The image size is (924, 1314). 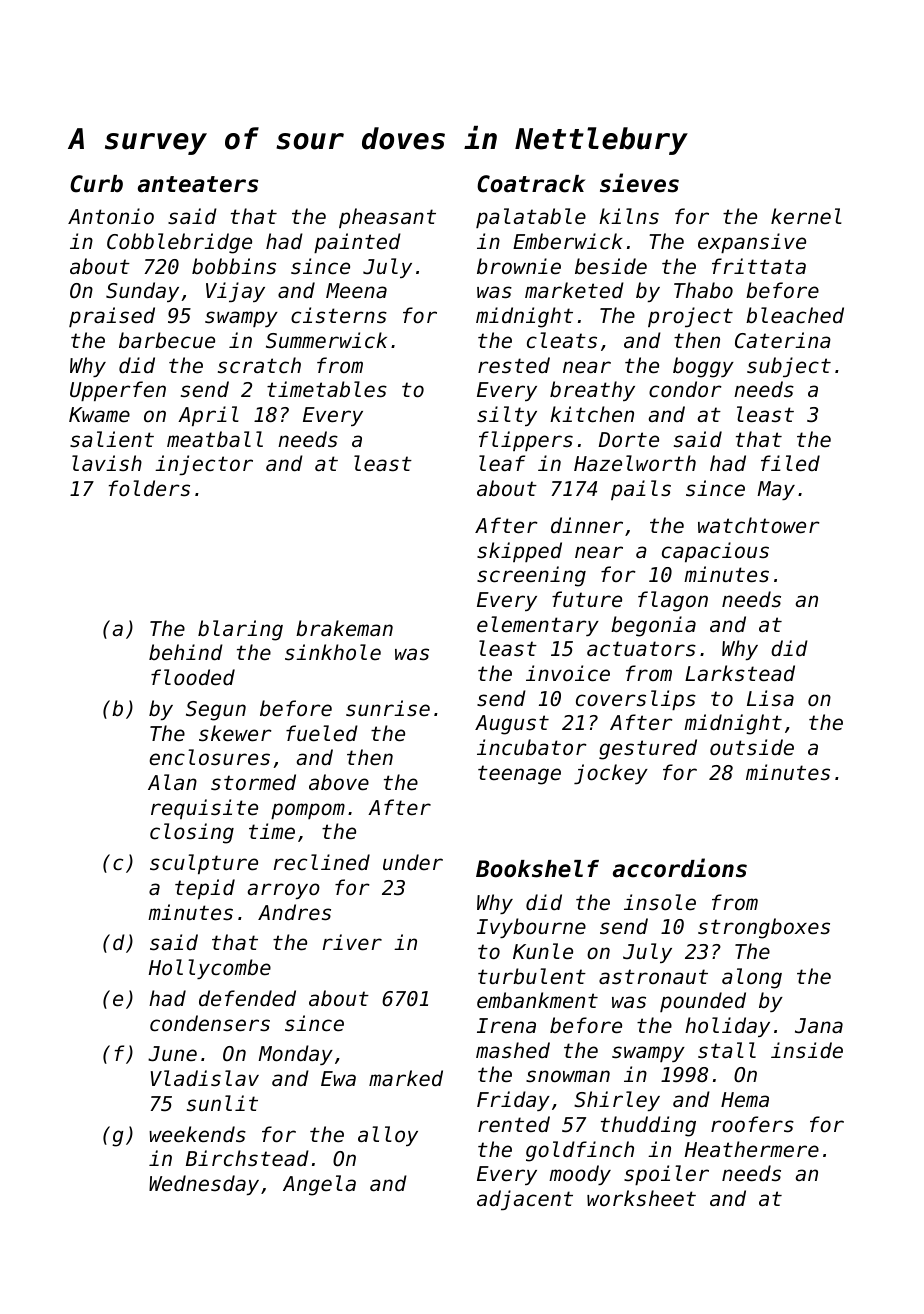 I want to click on Wednesday, so click(x=204, y=1185).
